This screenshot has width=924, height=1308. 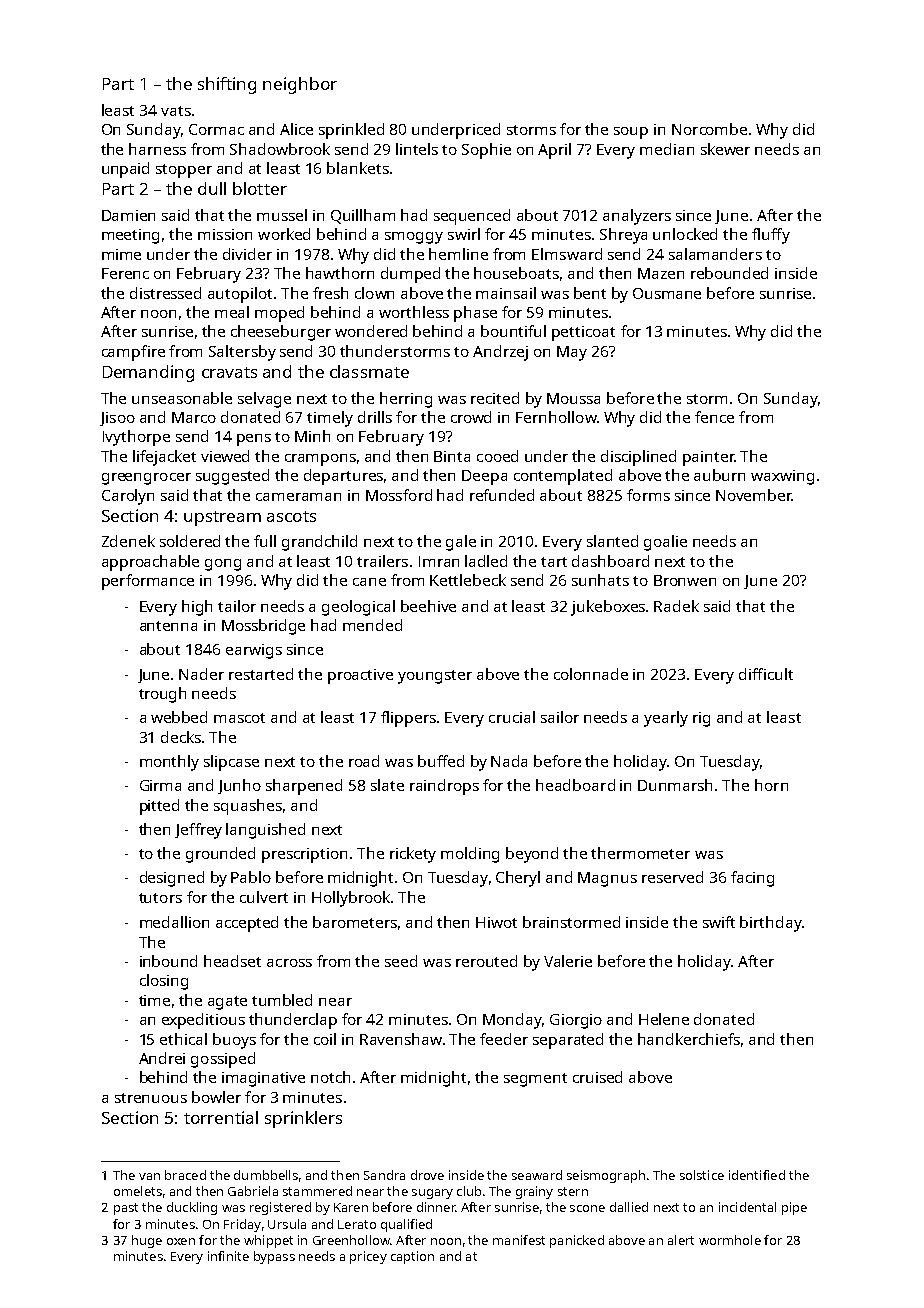 What do you see at coordinates (591, 674) in the screenshot?
I see `colonnade` at bounding box center [591, 674].
